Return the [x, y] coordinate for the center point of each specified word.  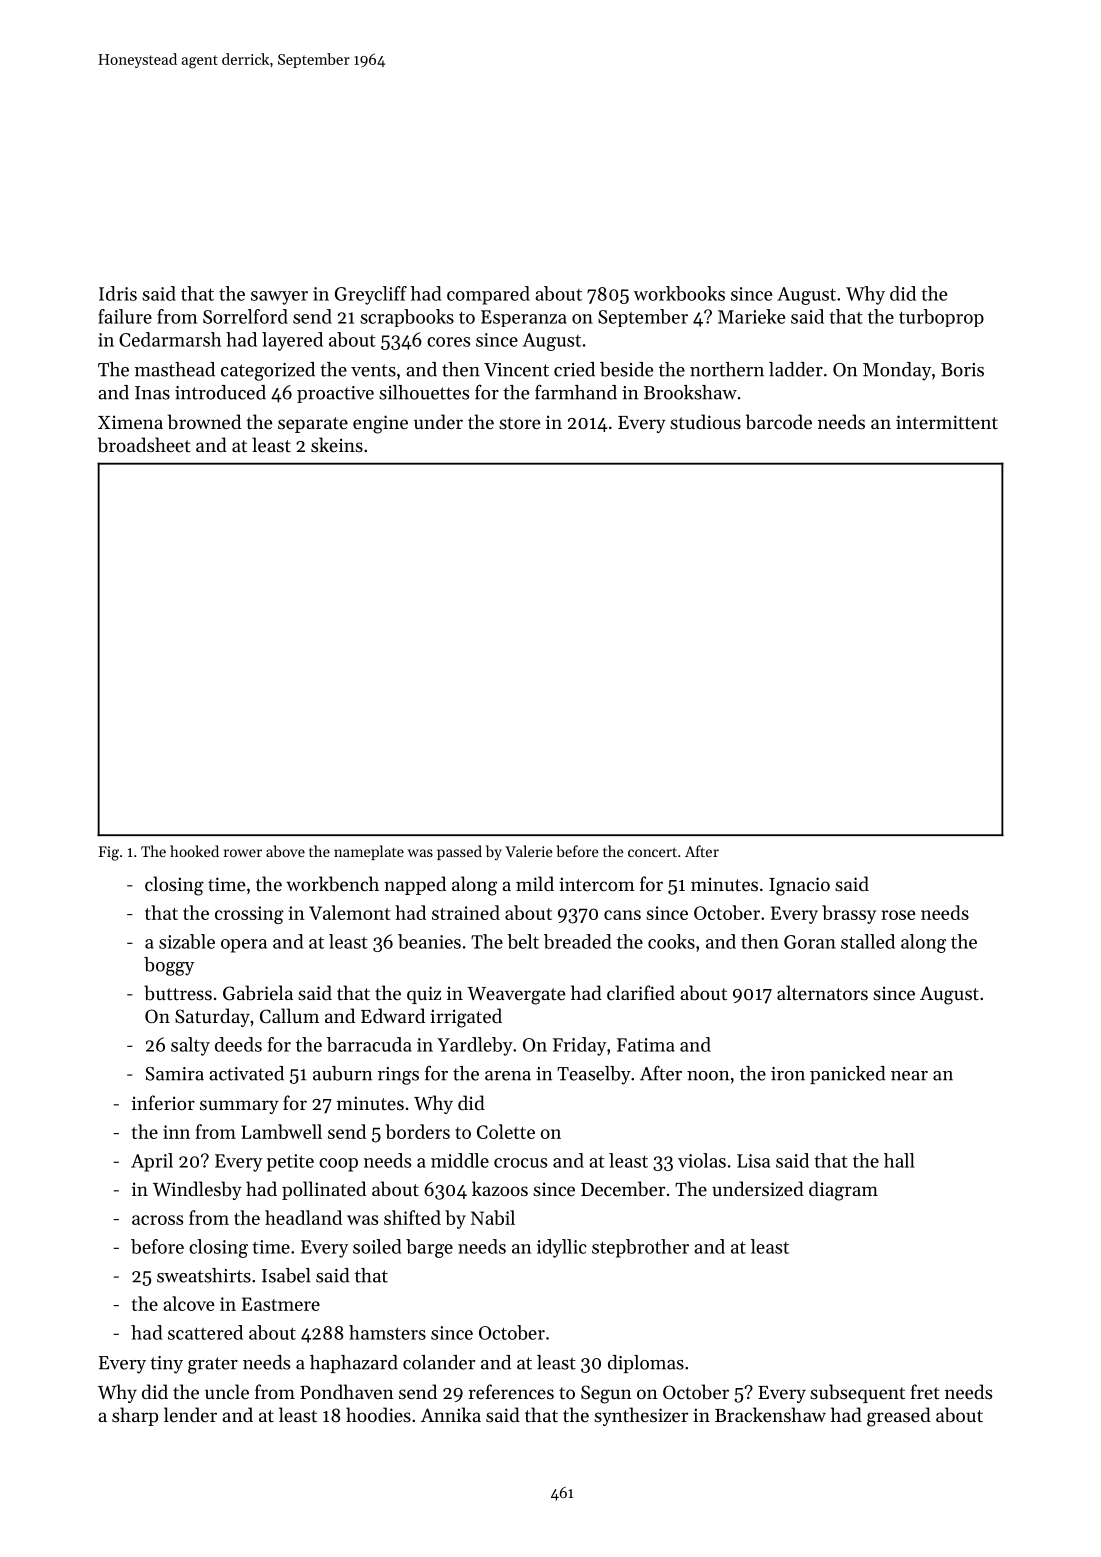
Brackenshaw [770, 1414]
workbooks [679, 293]
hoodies [378, 1414]
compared [488, 295]
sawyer [279, 298]
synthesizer [641, 1416]
